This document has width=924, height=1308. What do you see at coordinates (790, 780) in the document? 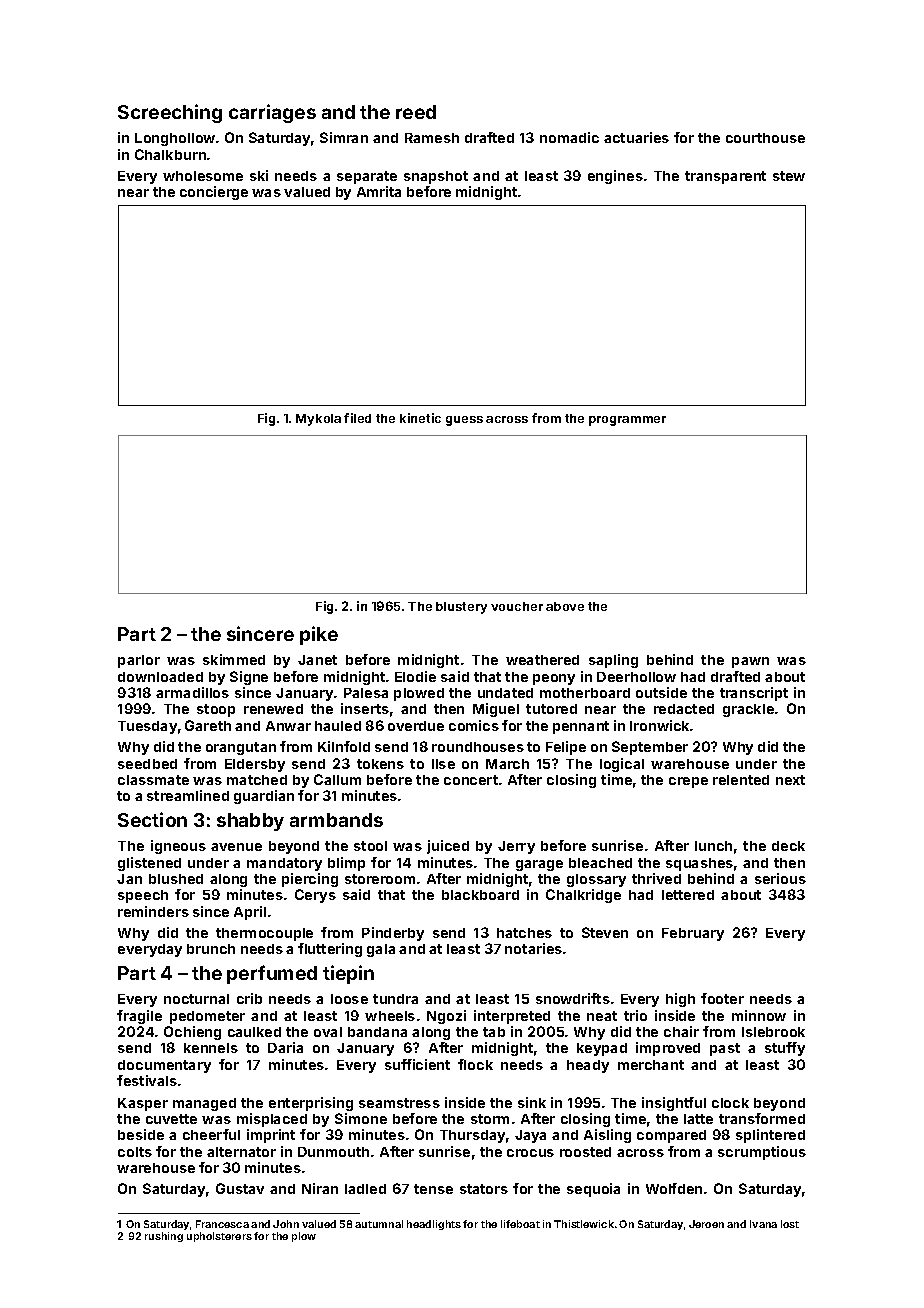
I see `next` at bounding box center [790, 780].
